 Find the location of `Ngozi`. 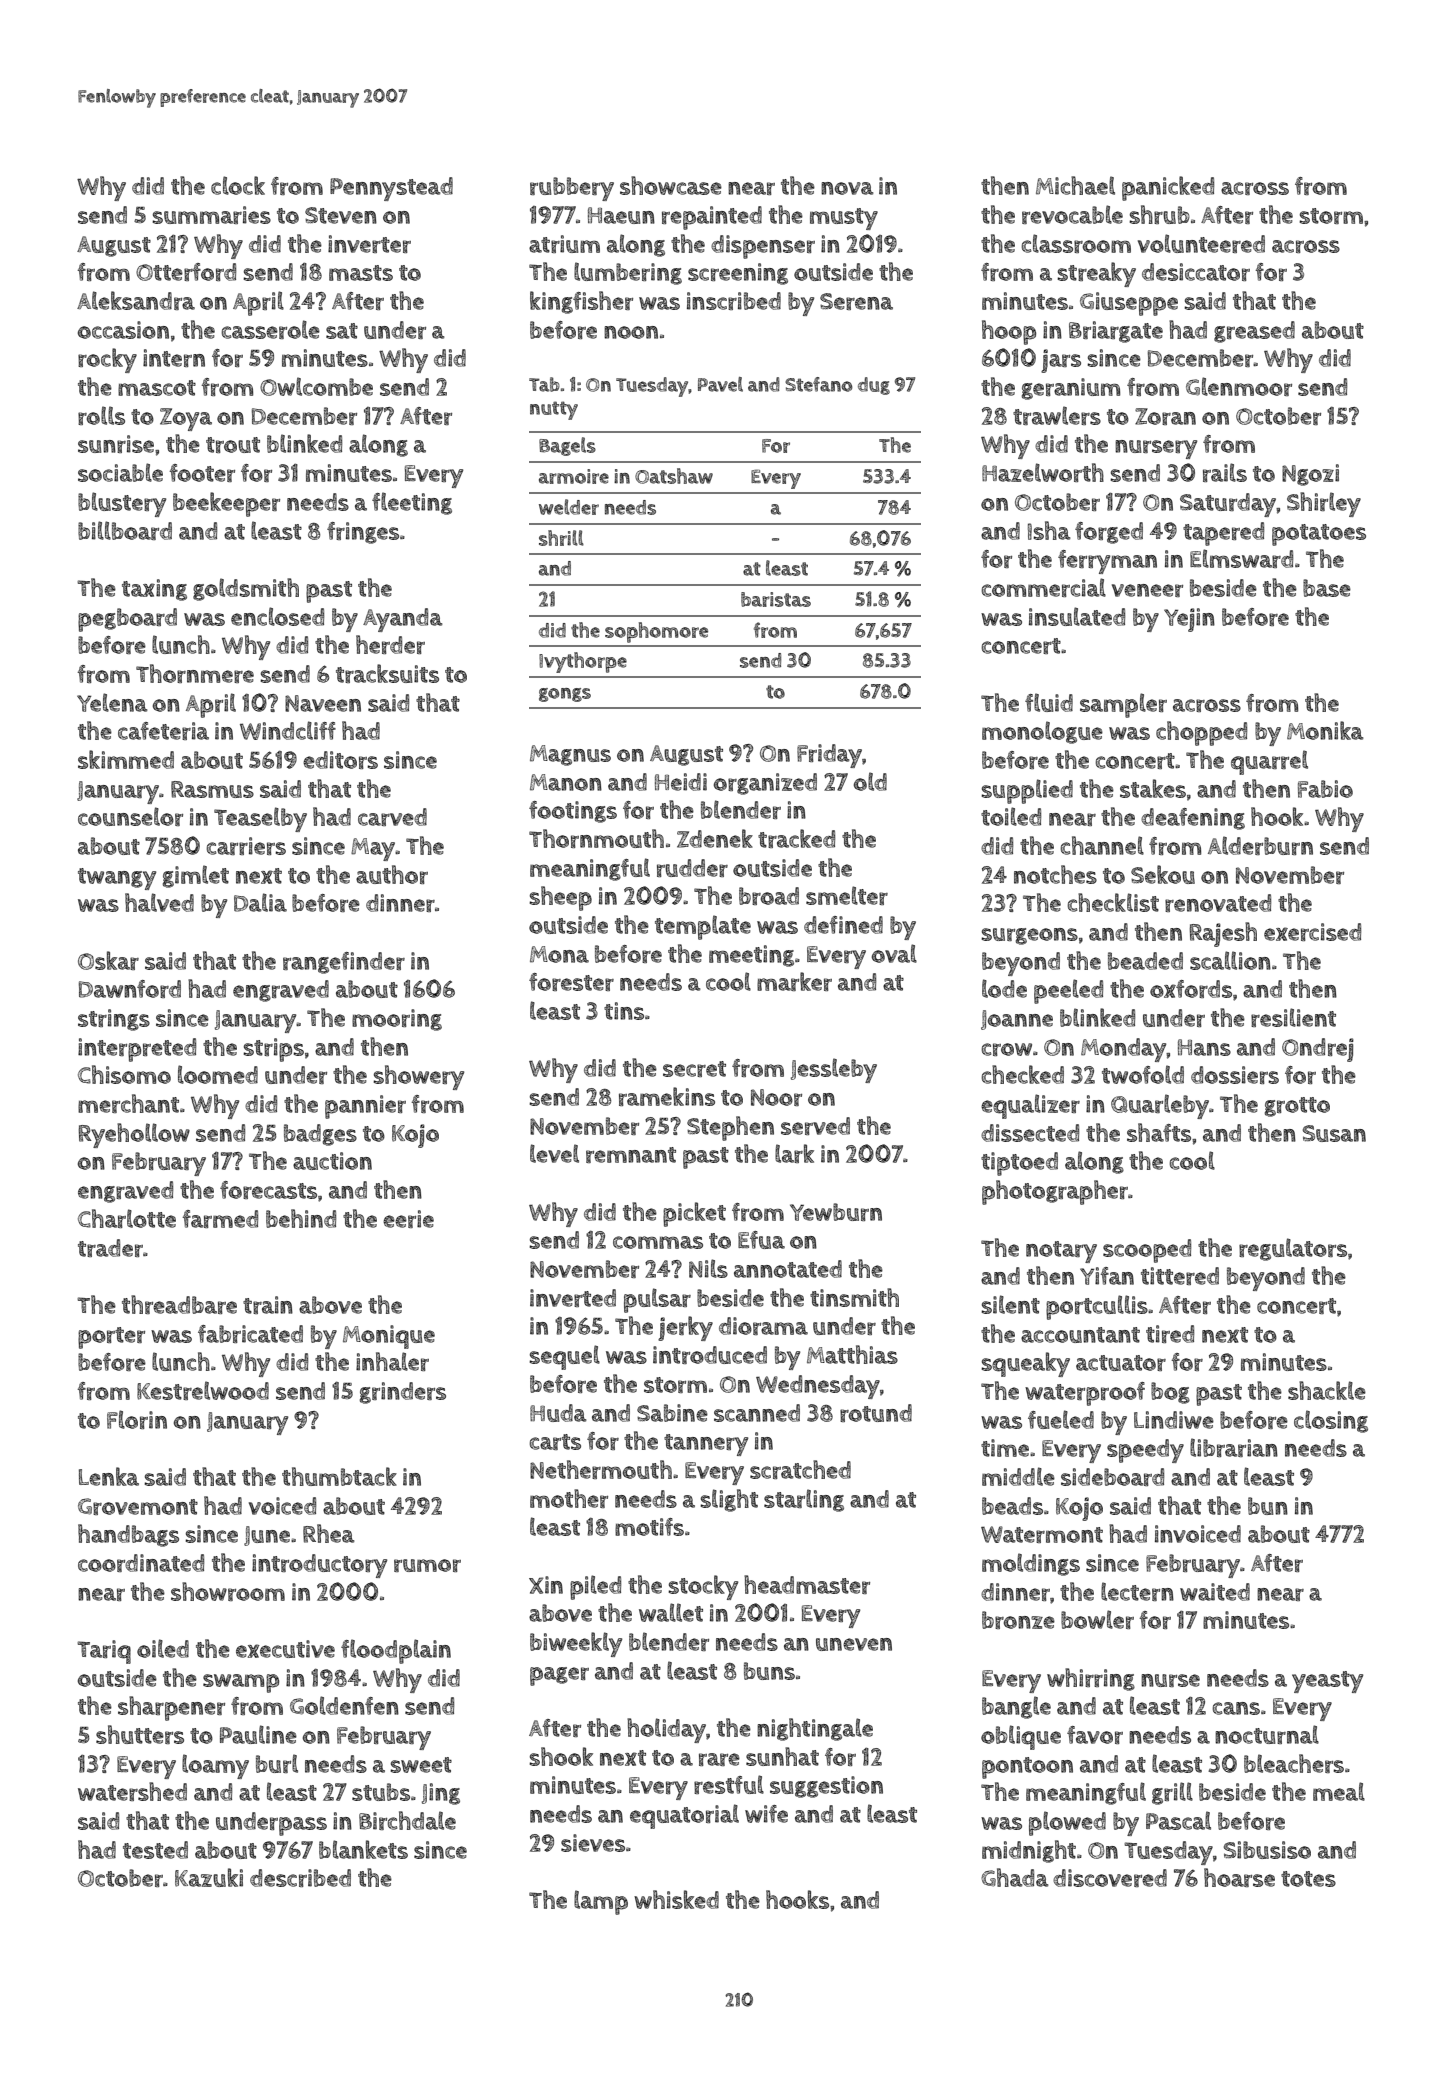

Ngozi is located at coordinates (1310, 475).
